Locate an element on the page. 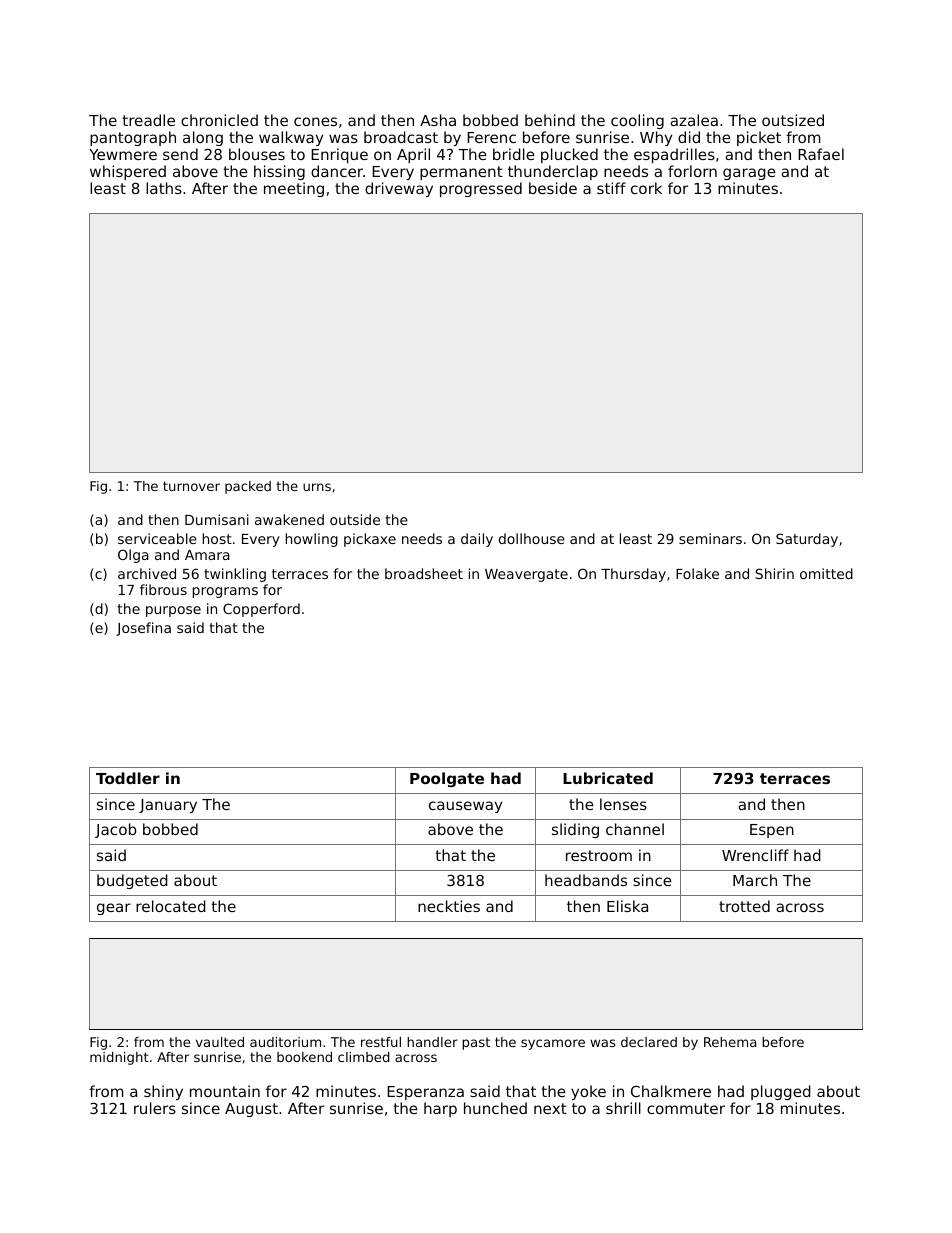 The image size is (952, 1233). March is located at coordinates (755, 880).
